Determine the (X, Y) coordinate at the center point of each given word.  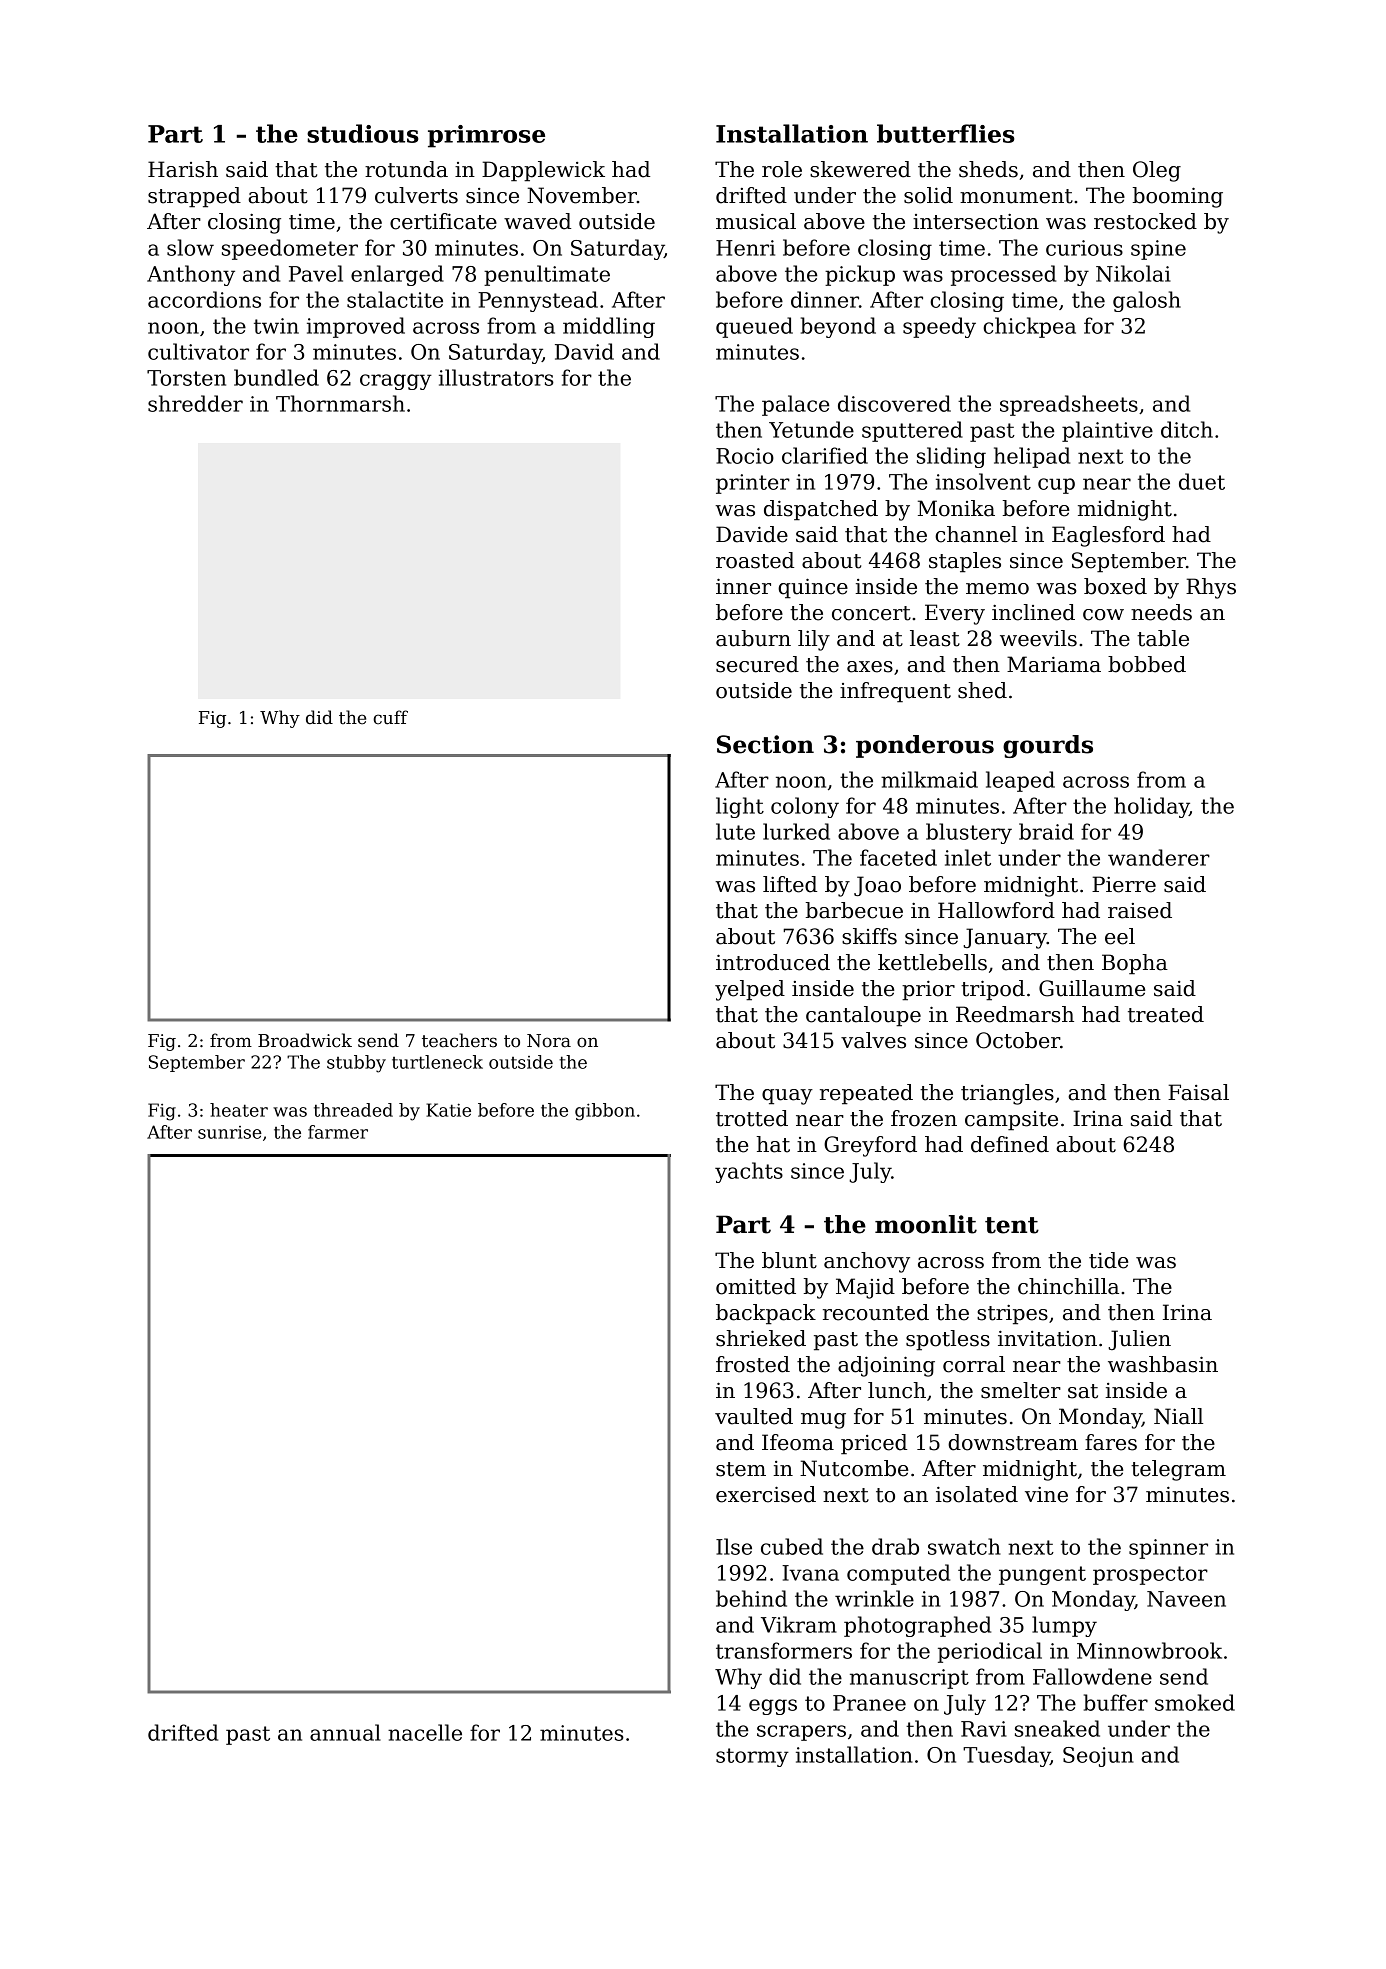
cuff (390, 717)
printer (753, 484)
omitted (756, 1286)
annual (345, 1732)
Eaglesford (1108, 536)
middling (609, 327)
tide (1108, 1260)
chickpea (1029, 327)
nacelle (425, 1732)
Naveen (1186, 1599)
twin (276, 326)
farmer (338, 1132)
